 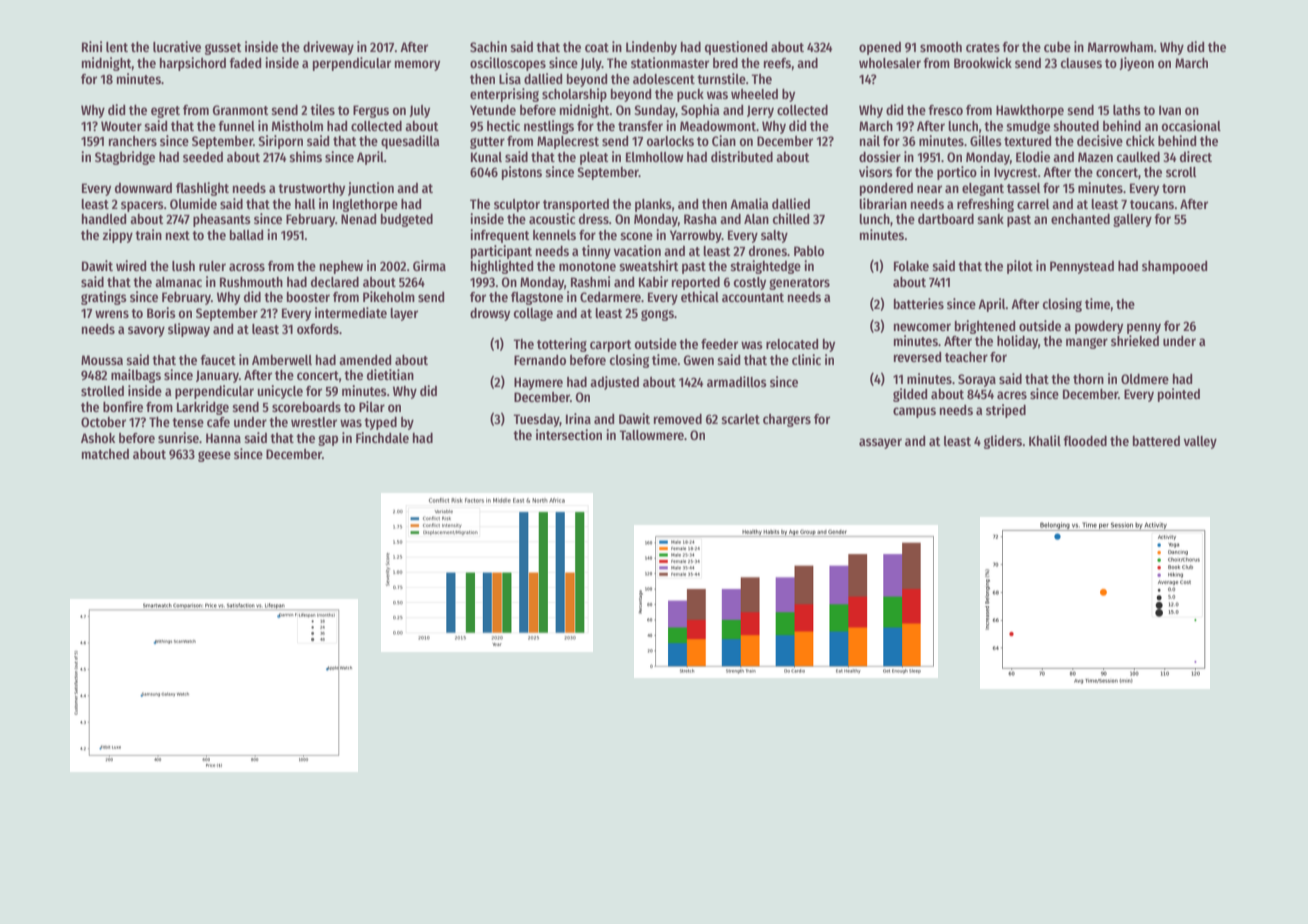 I want to click on smudge, so click(x=1028, y=127).
